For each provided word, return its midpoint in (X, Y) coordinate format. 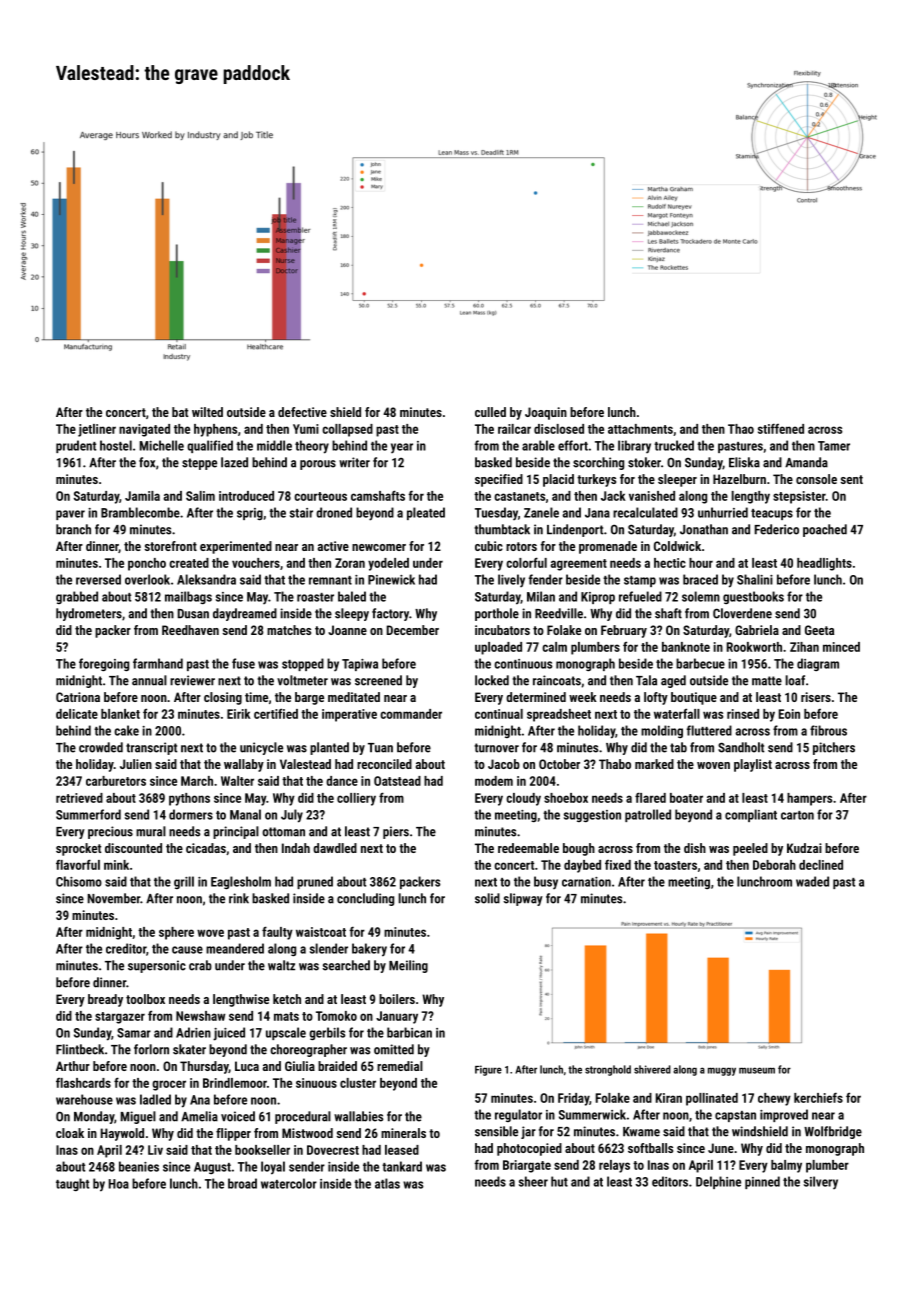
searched (346, 965)
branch (73, 529)
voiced (238, 1116)
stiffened (781, 428)
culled (490, 412)
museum (757, 1070)
